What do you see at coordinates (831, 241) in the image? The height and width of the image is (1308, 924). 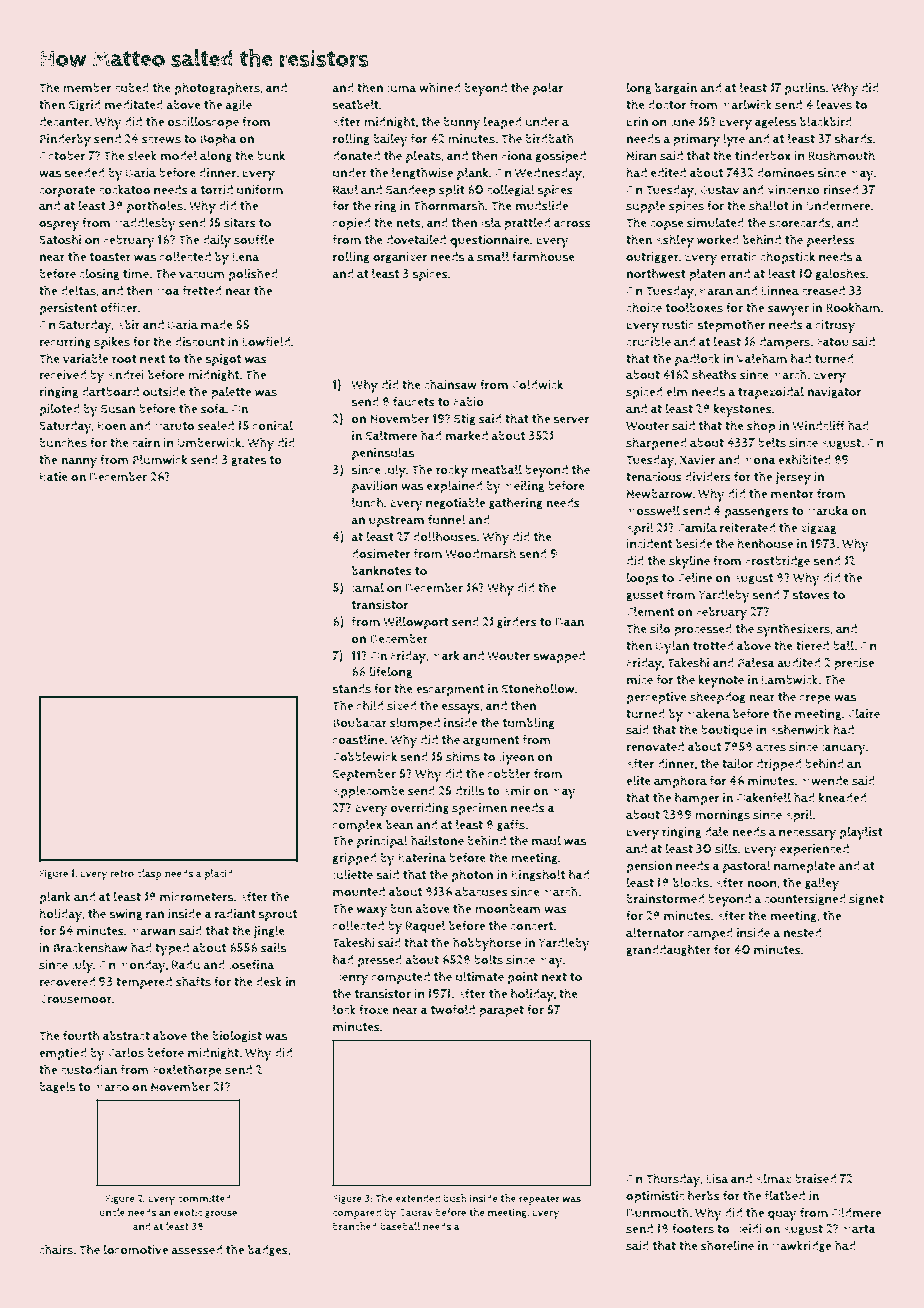 I see `peerless` at bounding box center [831, 241].
